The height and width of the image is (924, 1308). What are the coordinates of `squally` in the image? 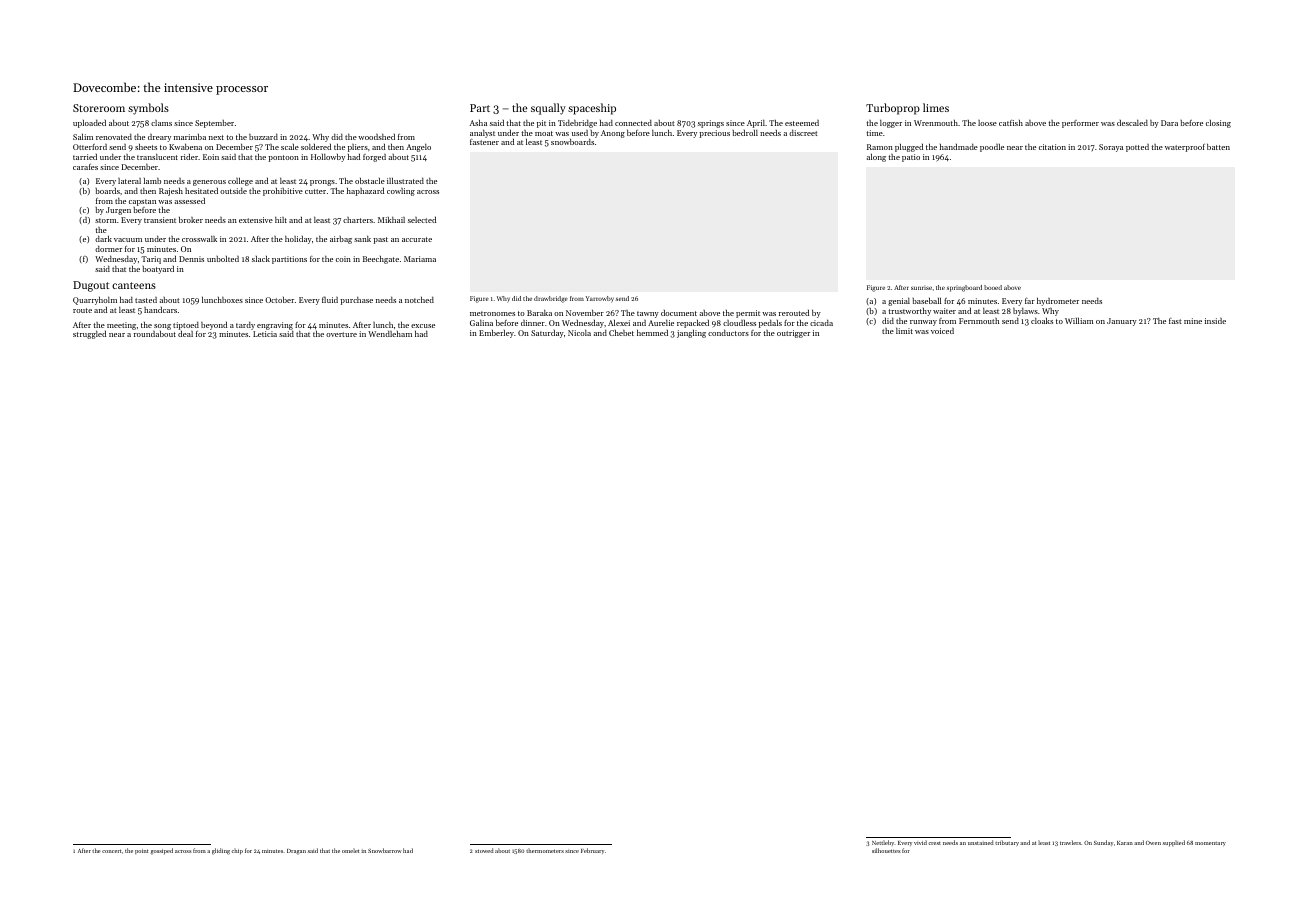 It's located at (548, 109).
